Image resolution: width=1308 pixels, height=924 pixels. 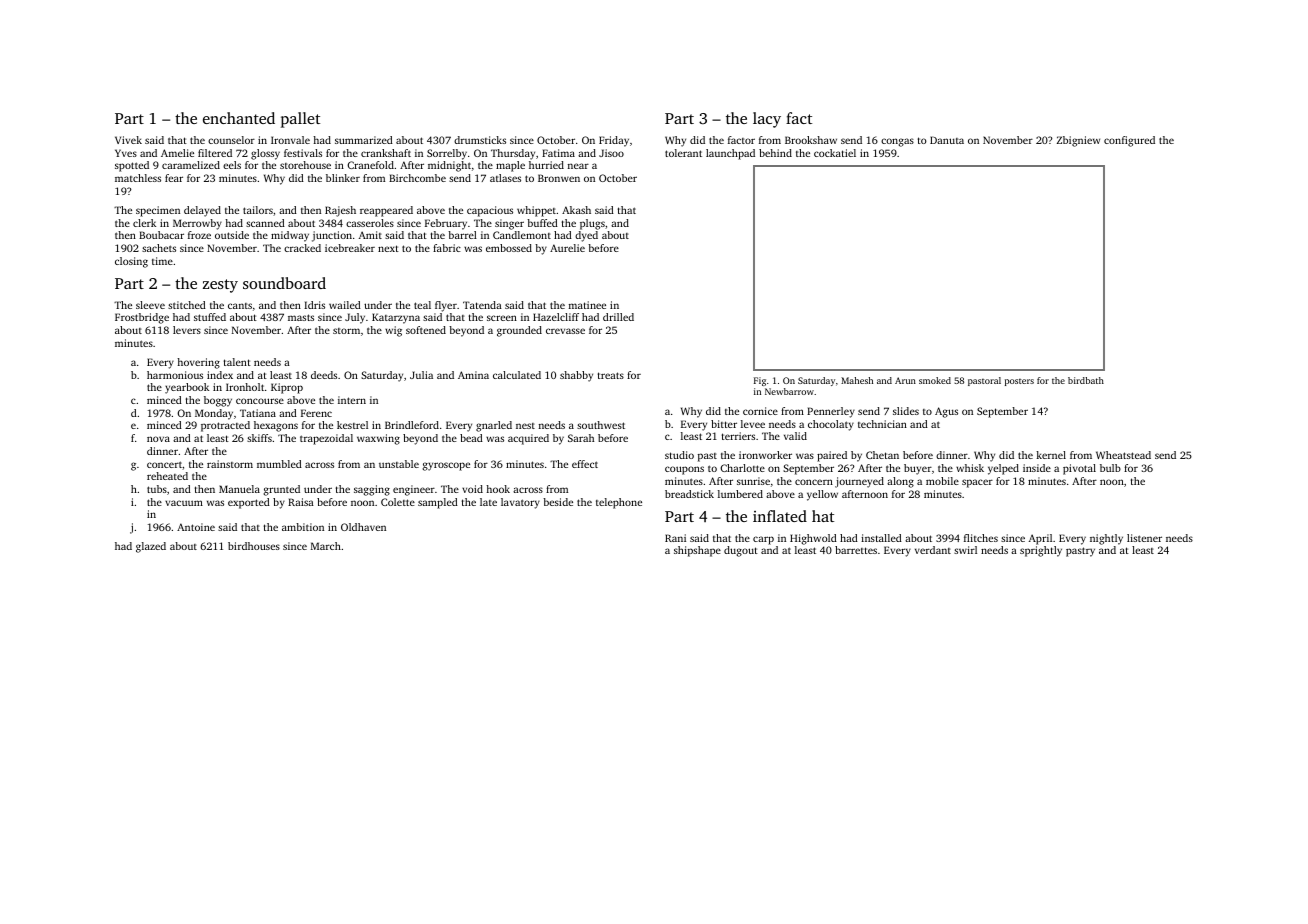 I want to click on beside, so click(x=558, y=502).
